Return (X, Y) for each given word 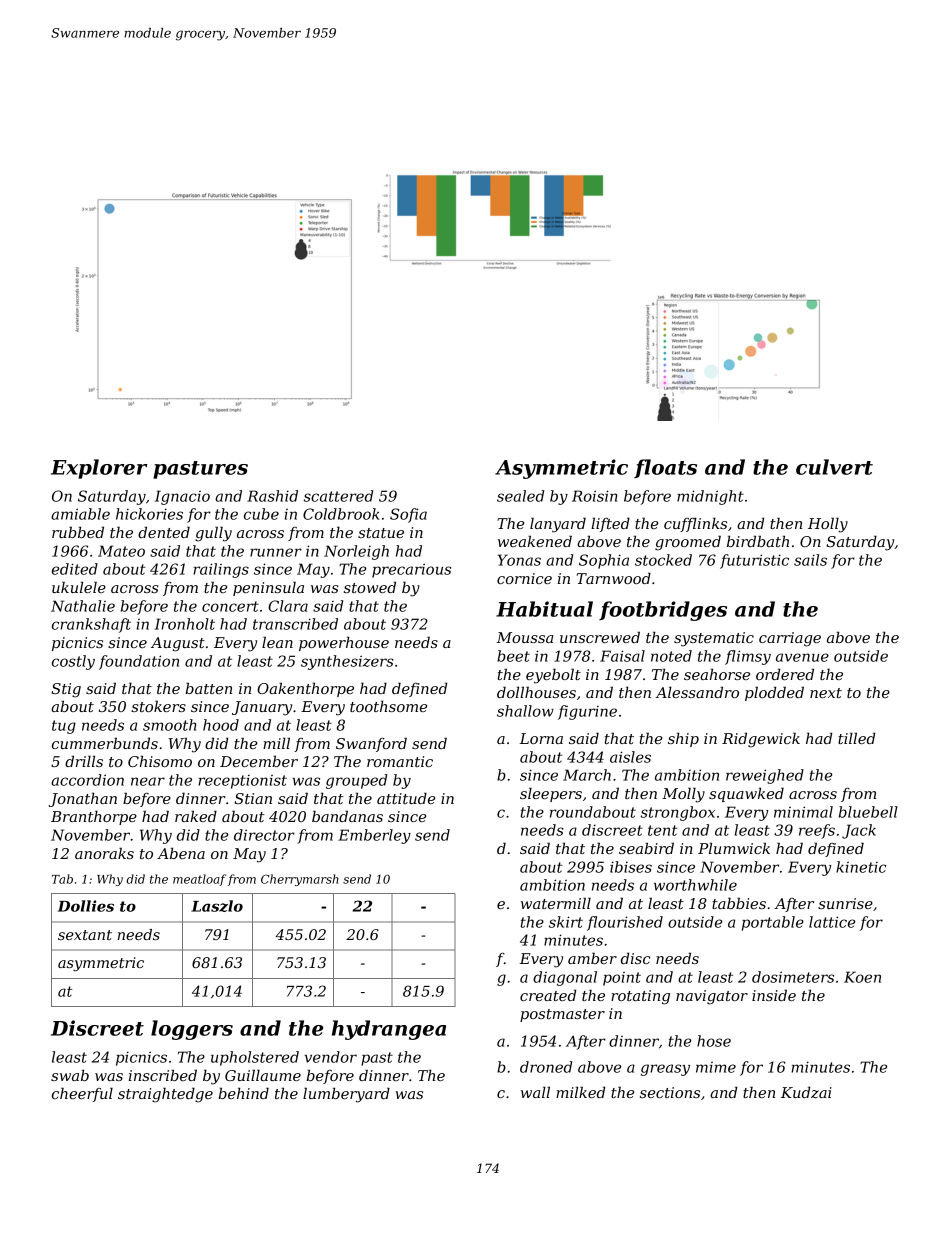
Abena (181, 853)
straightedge (165, 1095)
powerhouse (344, 643)
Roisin (594, 496)
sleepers (551, 794)
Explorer (99, 469)
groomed (688, 543)
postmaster (562, 1015)
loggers (192, 1030)
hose (714, 1041)
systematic (714, 639)
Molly (683, 795)
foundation (139, 662)
